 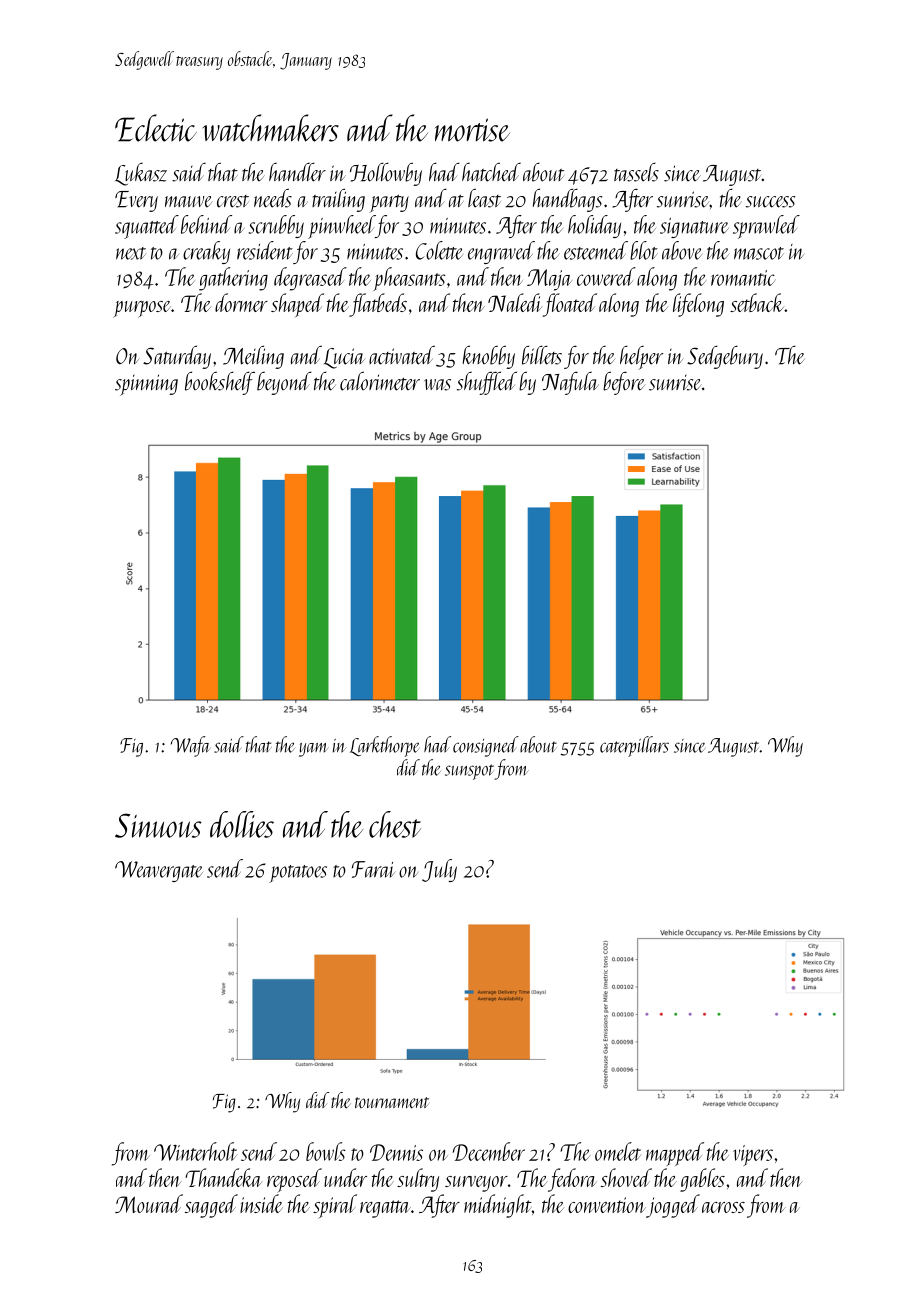 What do you see at coordinates (195, 1151) in the document?
I see `Winterholt` at bounding box center [195, 1151].
